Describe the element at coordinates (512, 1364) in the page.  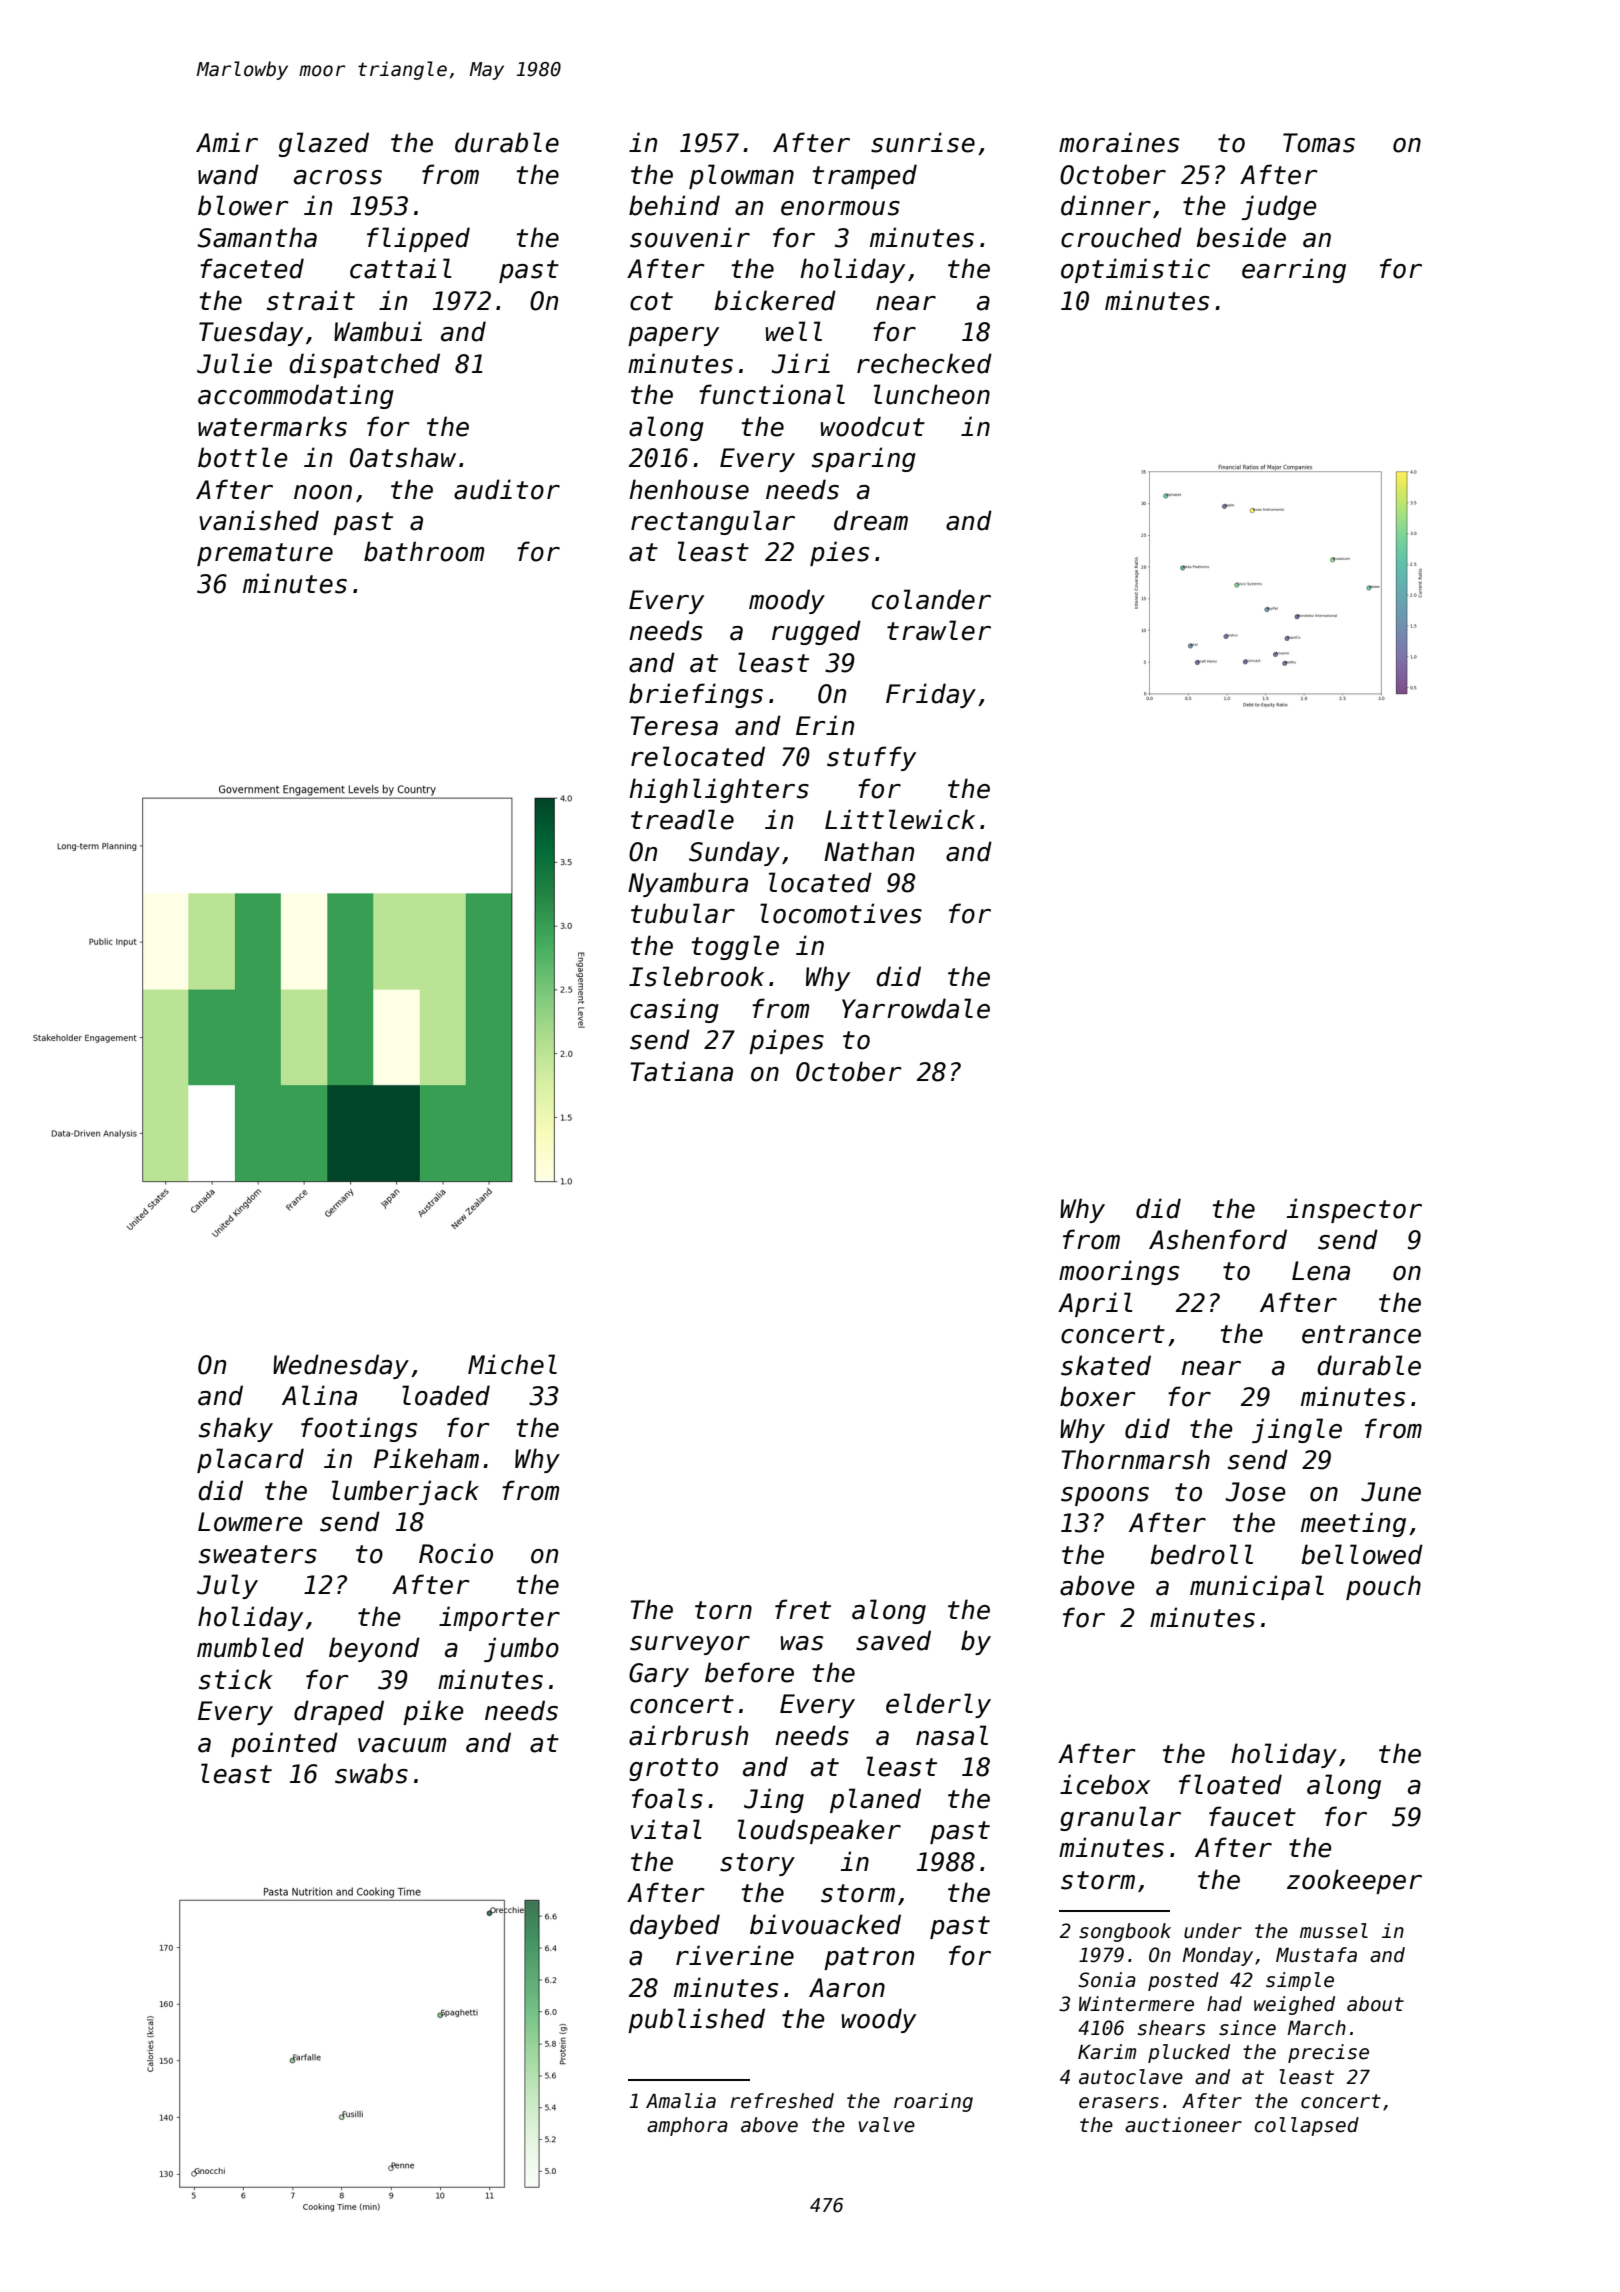
I see `Michel` at that location.
